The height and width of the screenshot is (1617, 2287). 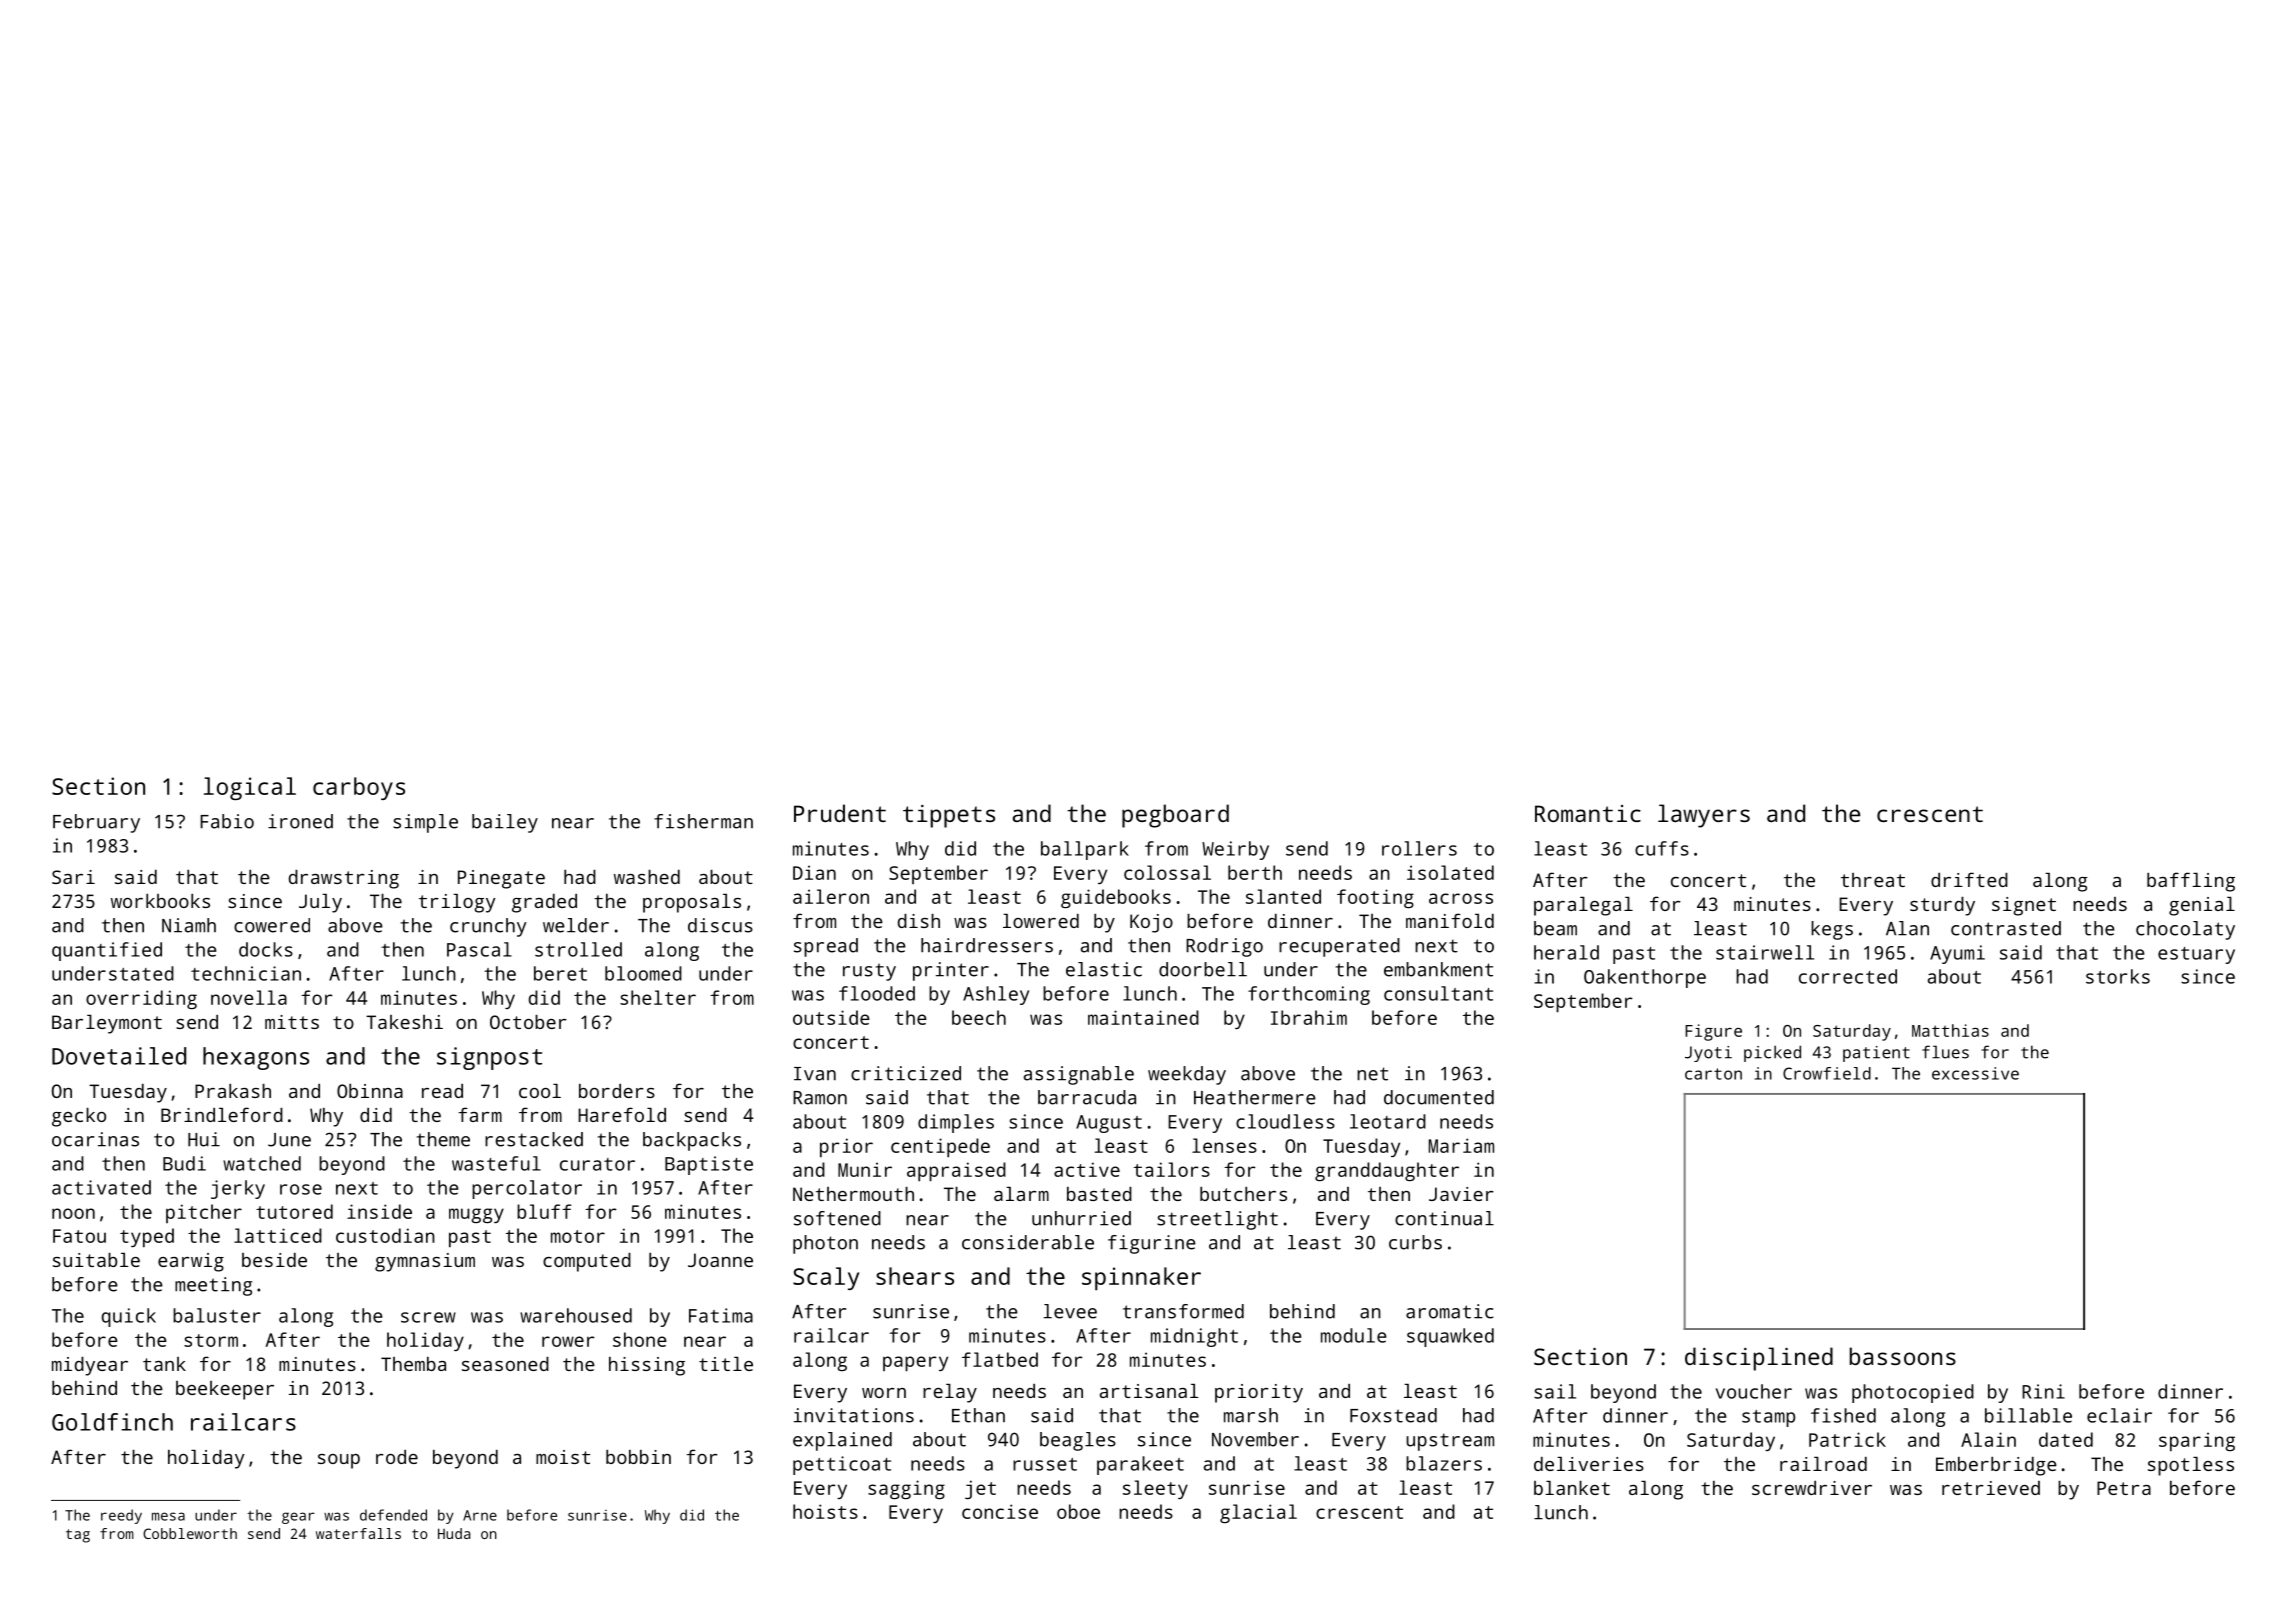 What do you see at coordinates (528, 1022) in the screenshot?
I see `October` at bounding box center [528, 1022].
